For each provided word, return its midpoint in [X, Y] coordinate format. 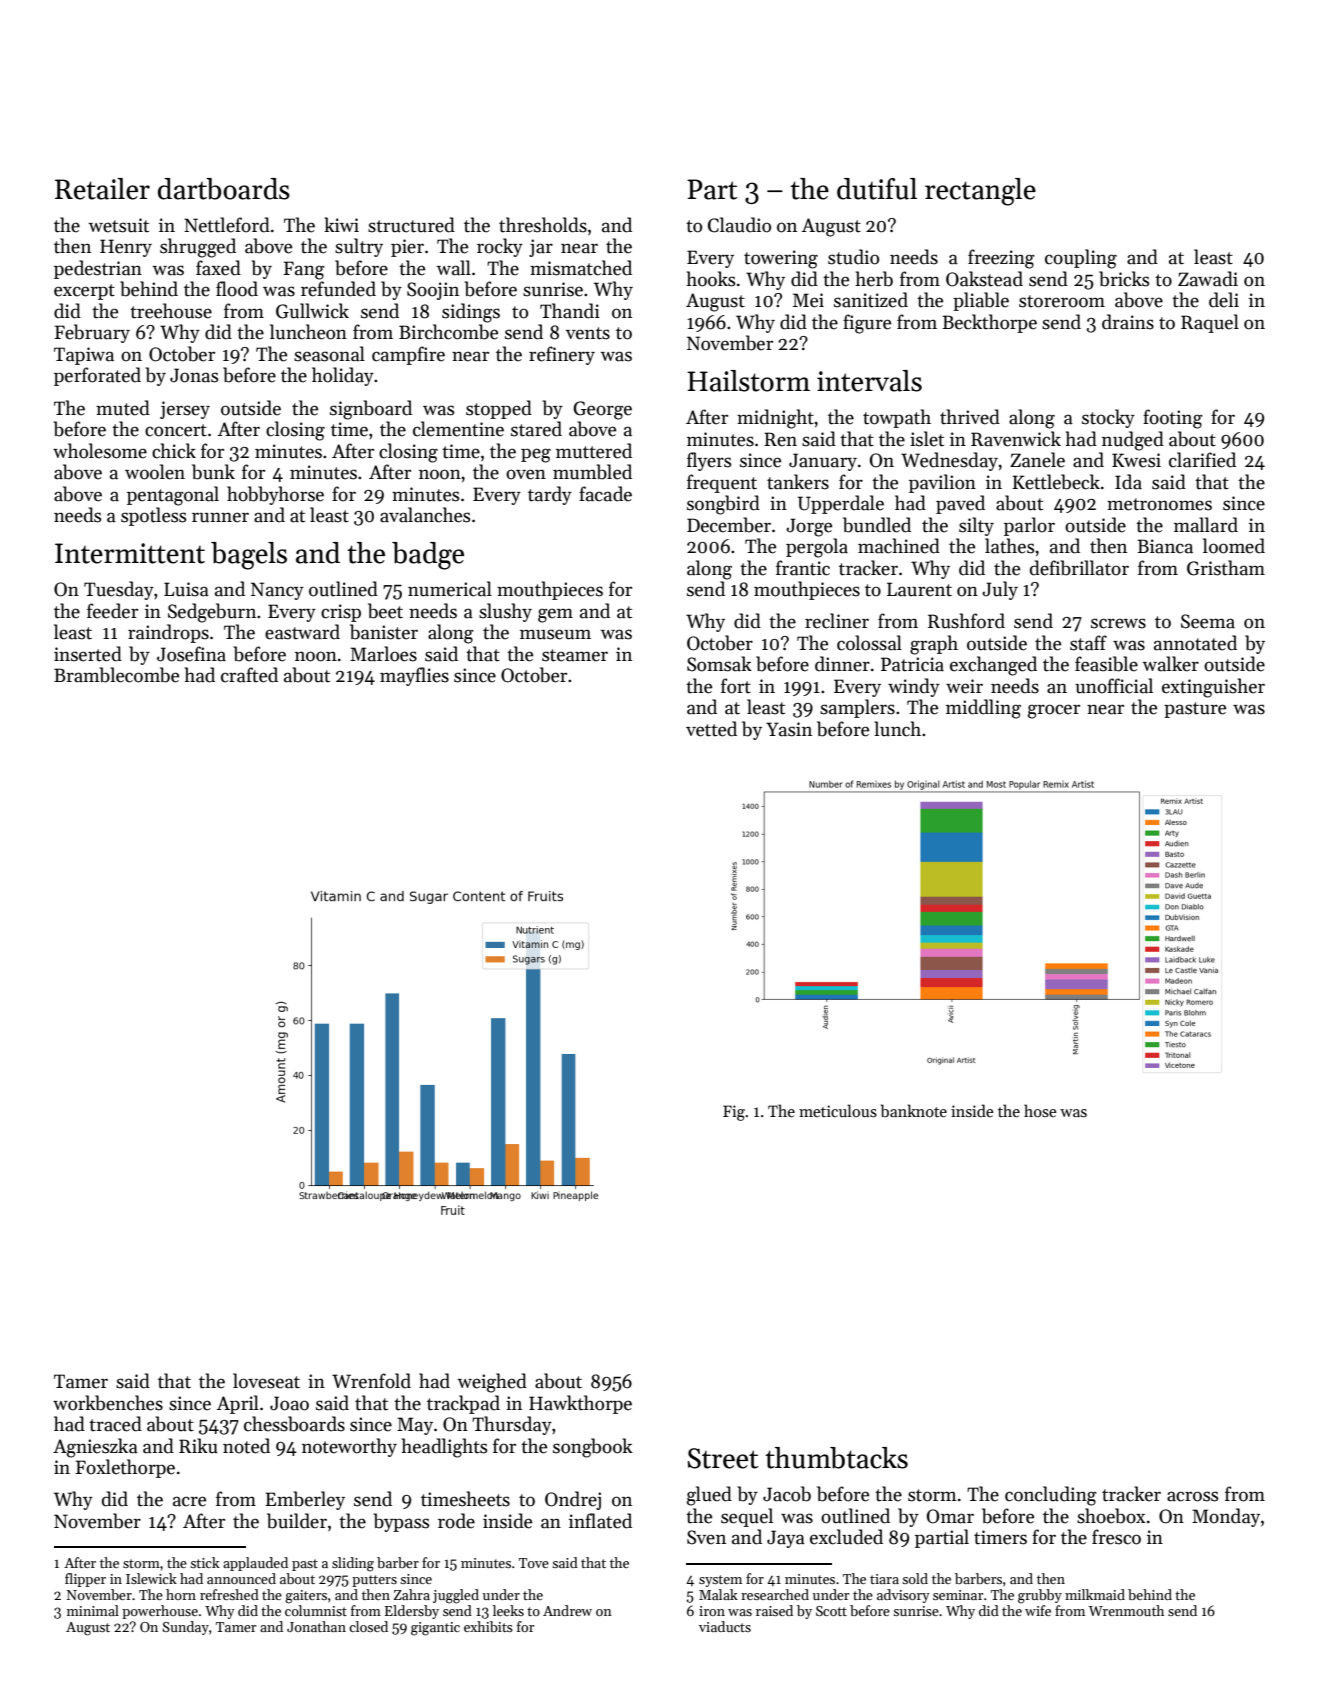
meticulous [838, 1111]
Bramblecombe [116, 675]
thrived [970, 417]
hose [1040, 1111]
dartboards [224, 189]
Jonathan [316, 1626]
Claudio [739, 225]
